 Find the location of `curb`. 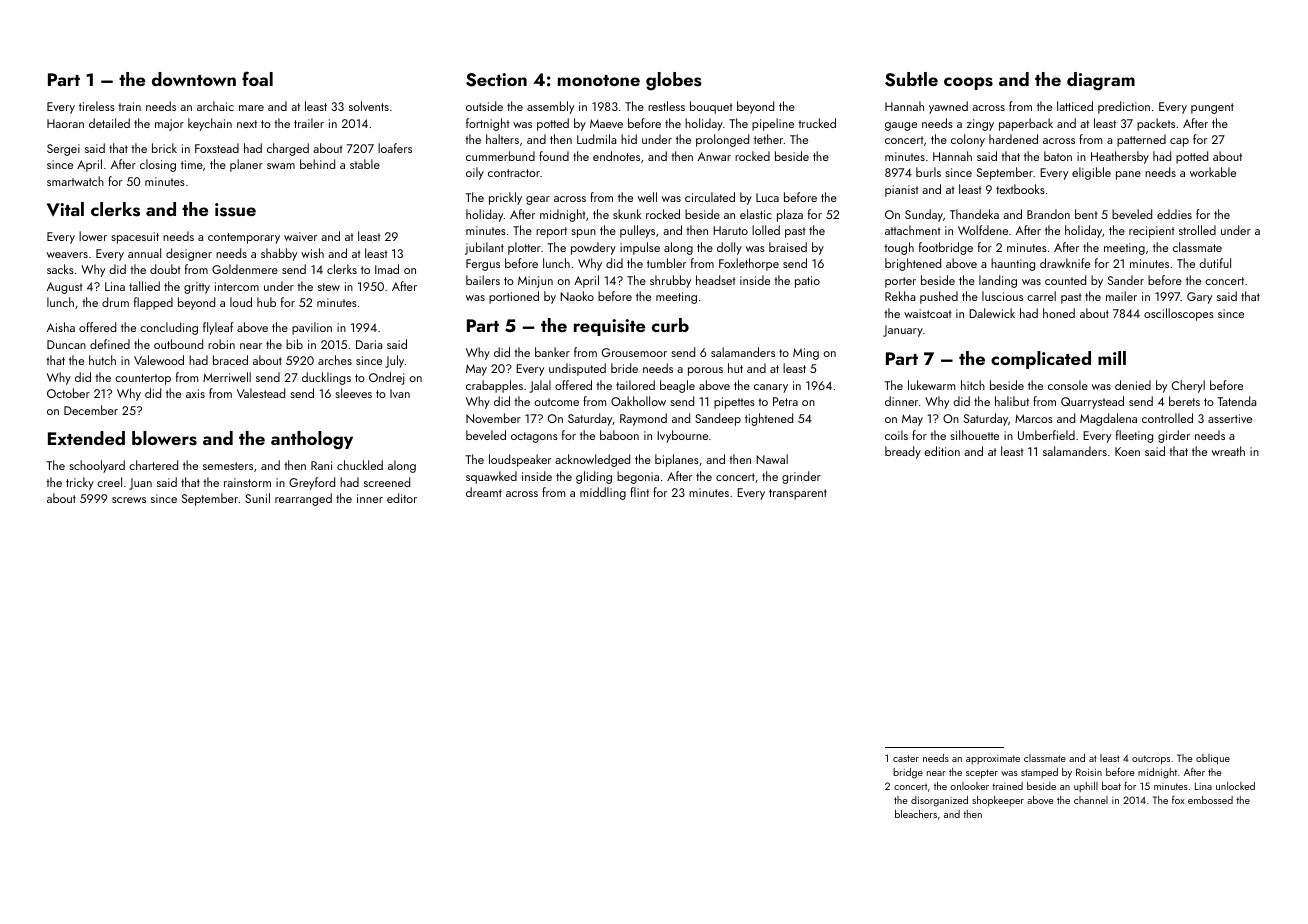

curb is located at coordinates (670, 325).
